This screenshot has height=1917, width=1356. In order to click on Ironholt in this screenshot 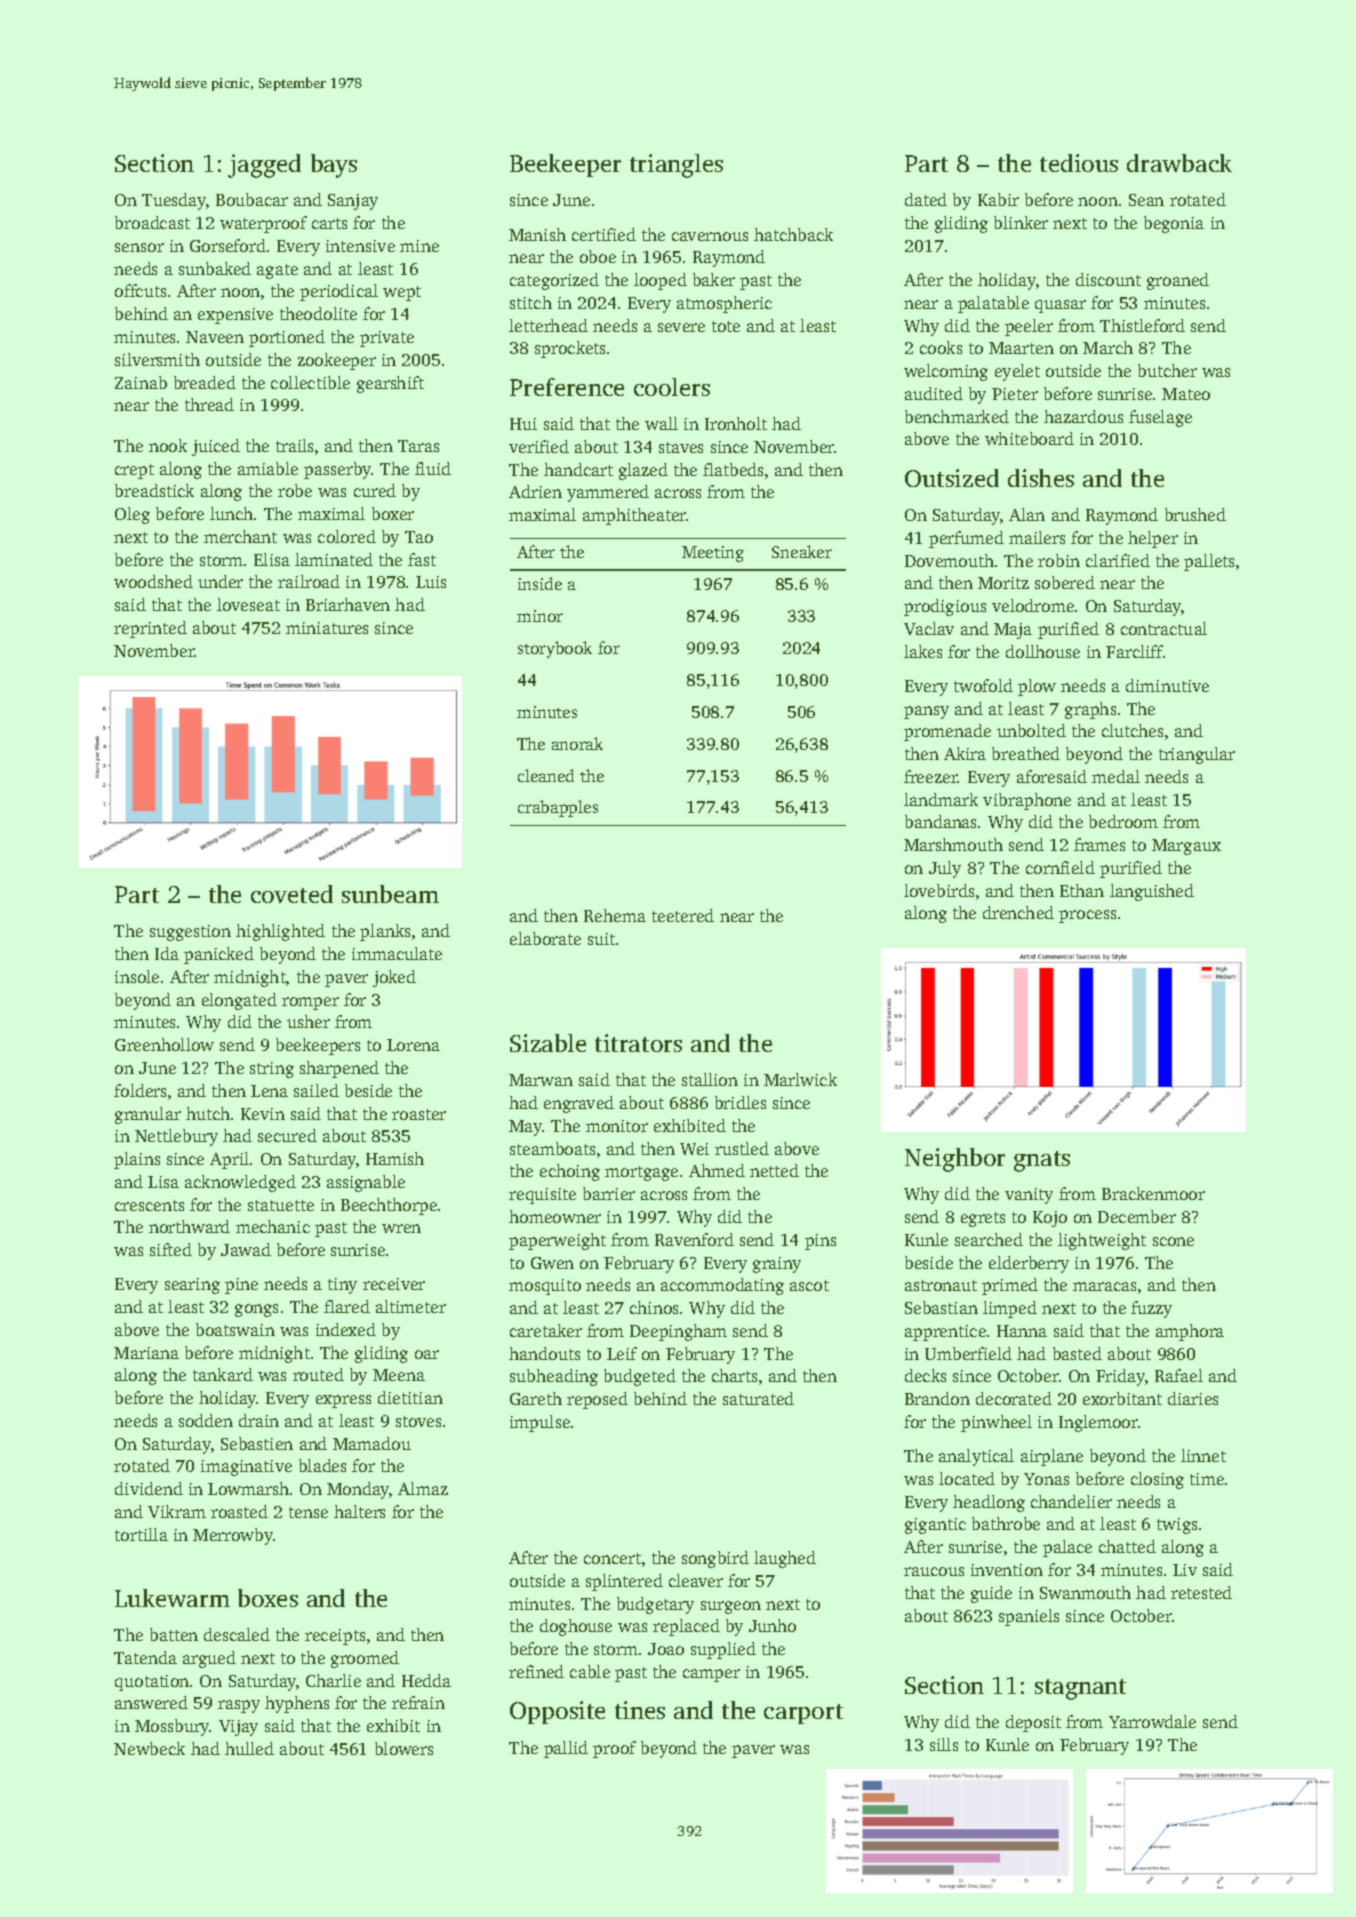, I will do `click(736, 423)`.
